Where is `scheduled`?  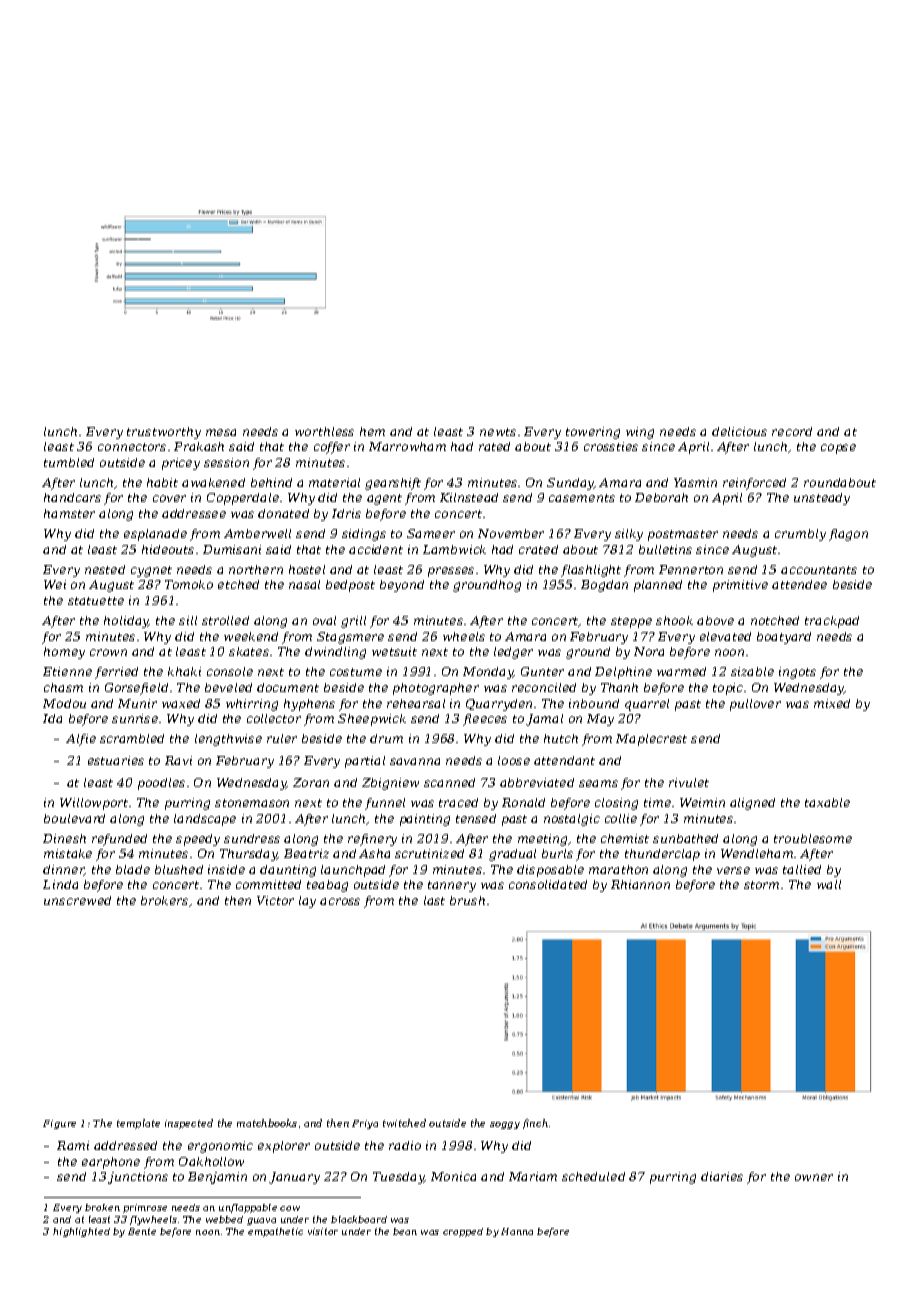
scheduled is located at coordinates (593, 1176).
